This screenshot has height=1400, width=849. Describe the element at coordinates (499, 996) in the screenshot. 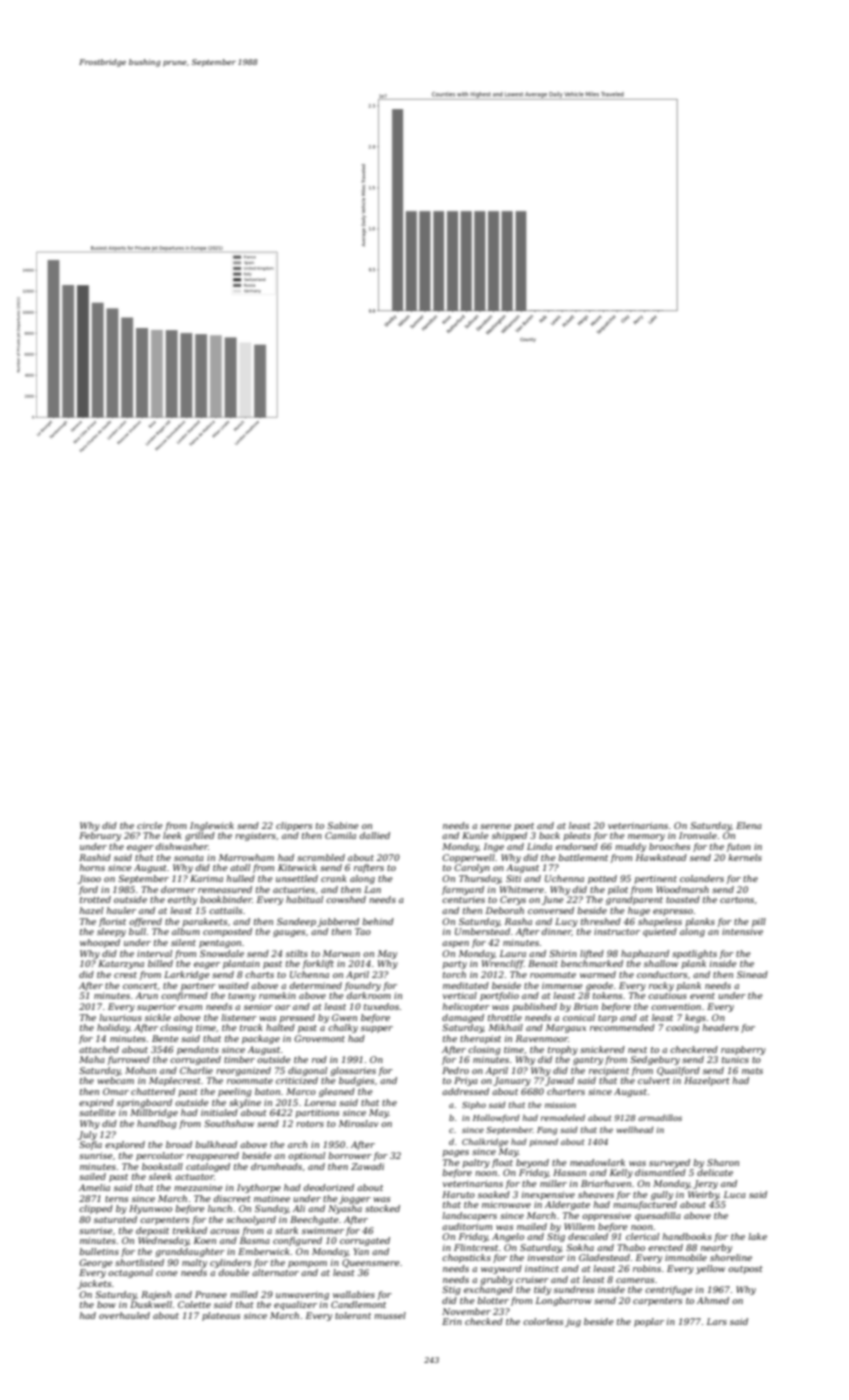

I see `portfolio` at that location.
